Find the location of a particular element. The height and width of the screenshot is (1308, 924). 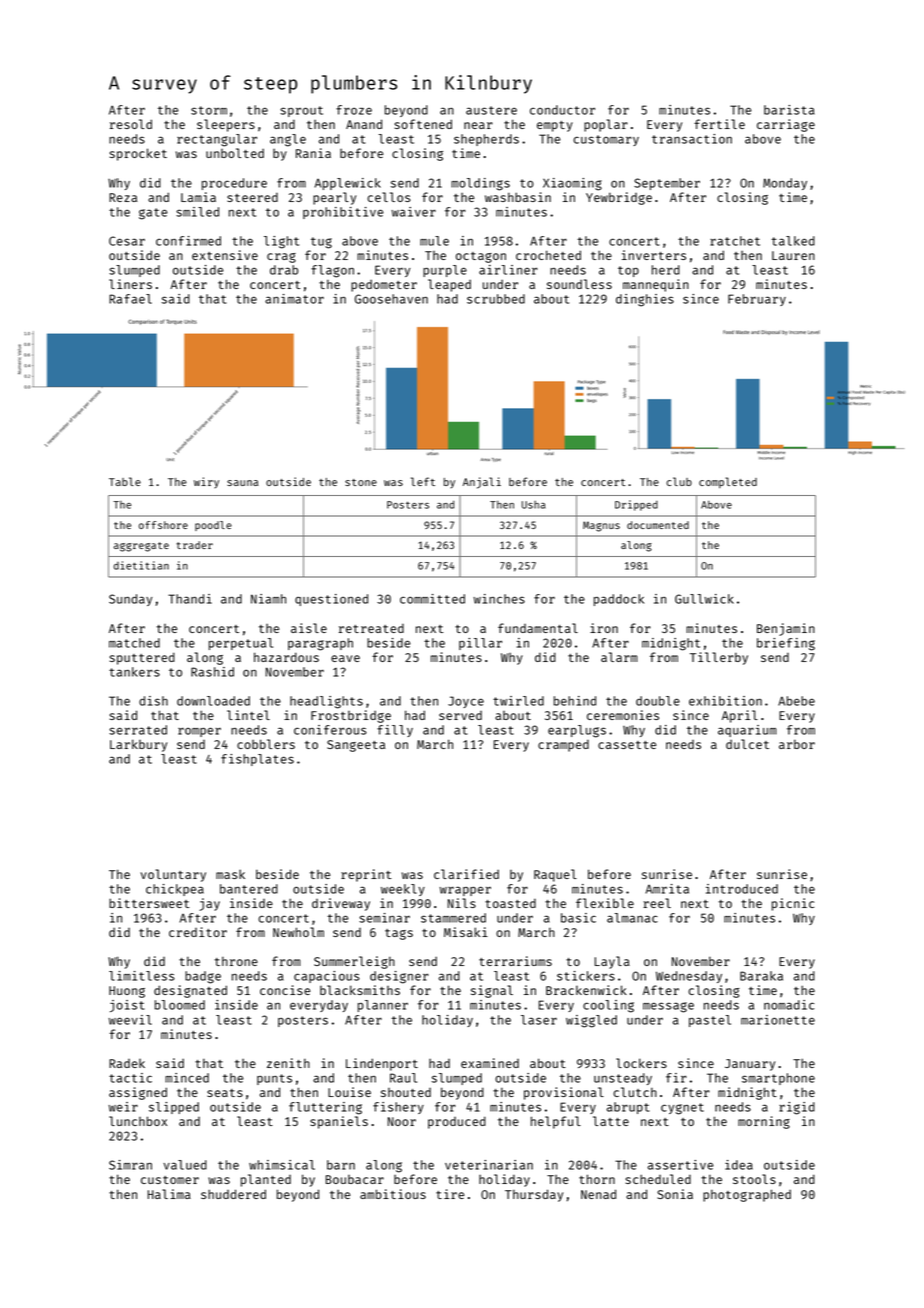

storm is located at coordinates (209, 110).
